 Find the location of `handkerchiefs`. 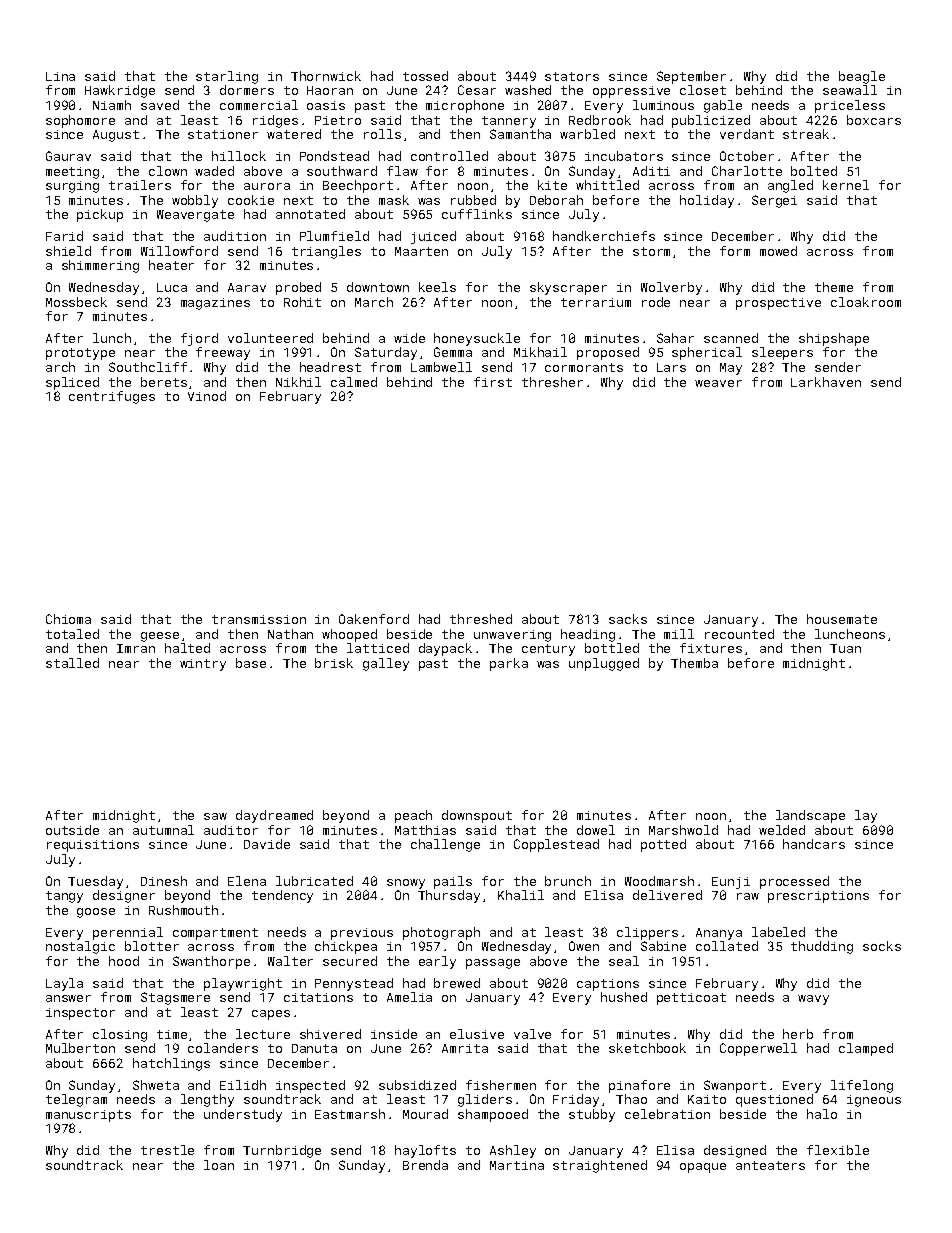

handkerchiefs is located at coordinates (604, 236).
